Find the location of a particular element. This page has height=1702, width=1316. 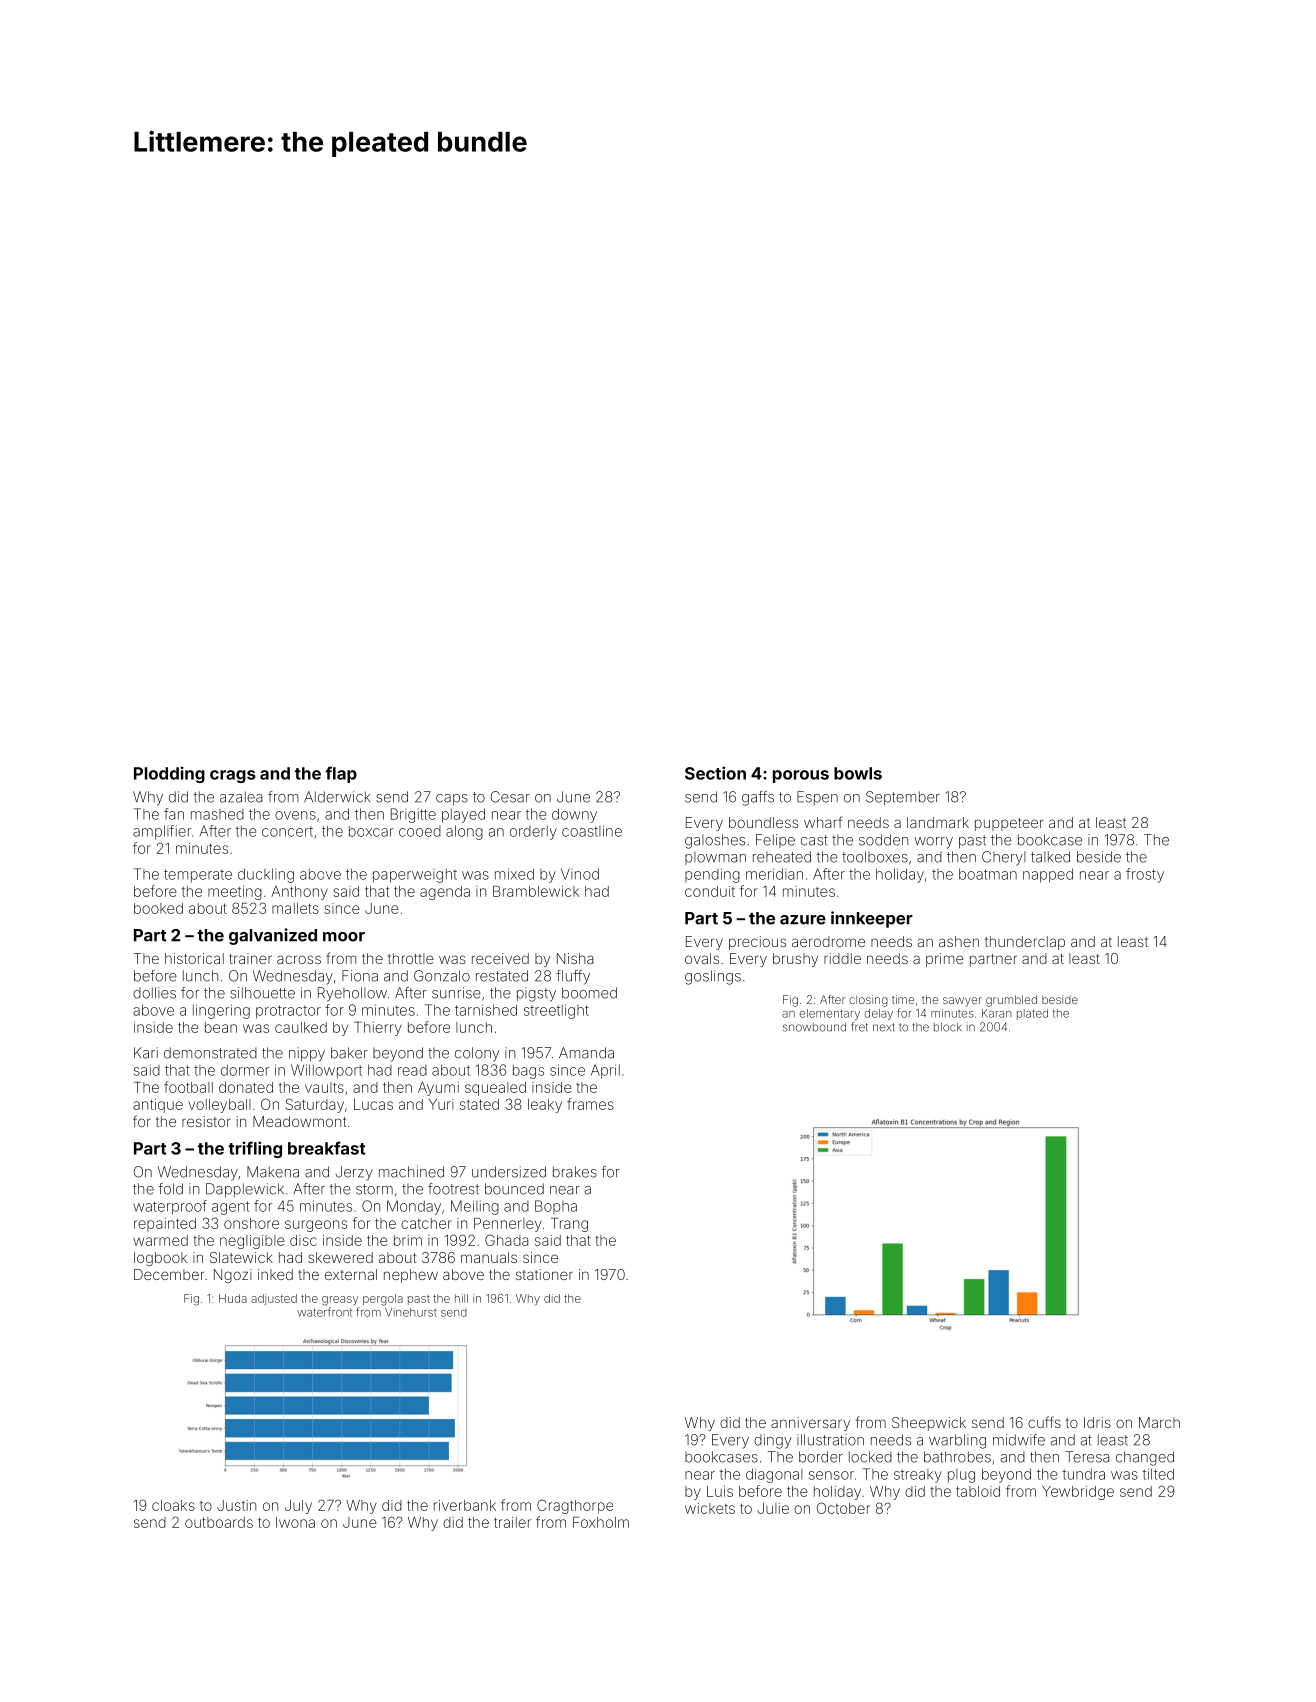

trifling is located at coordinates (255, 1149).
